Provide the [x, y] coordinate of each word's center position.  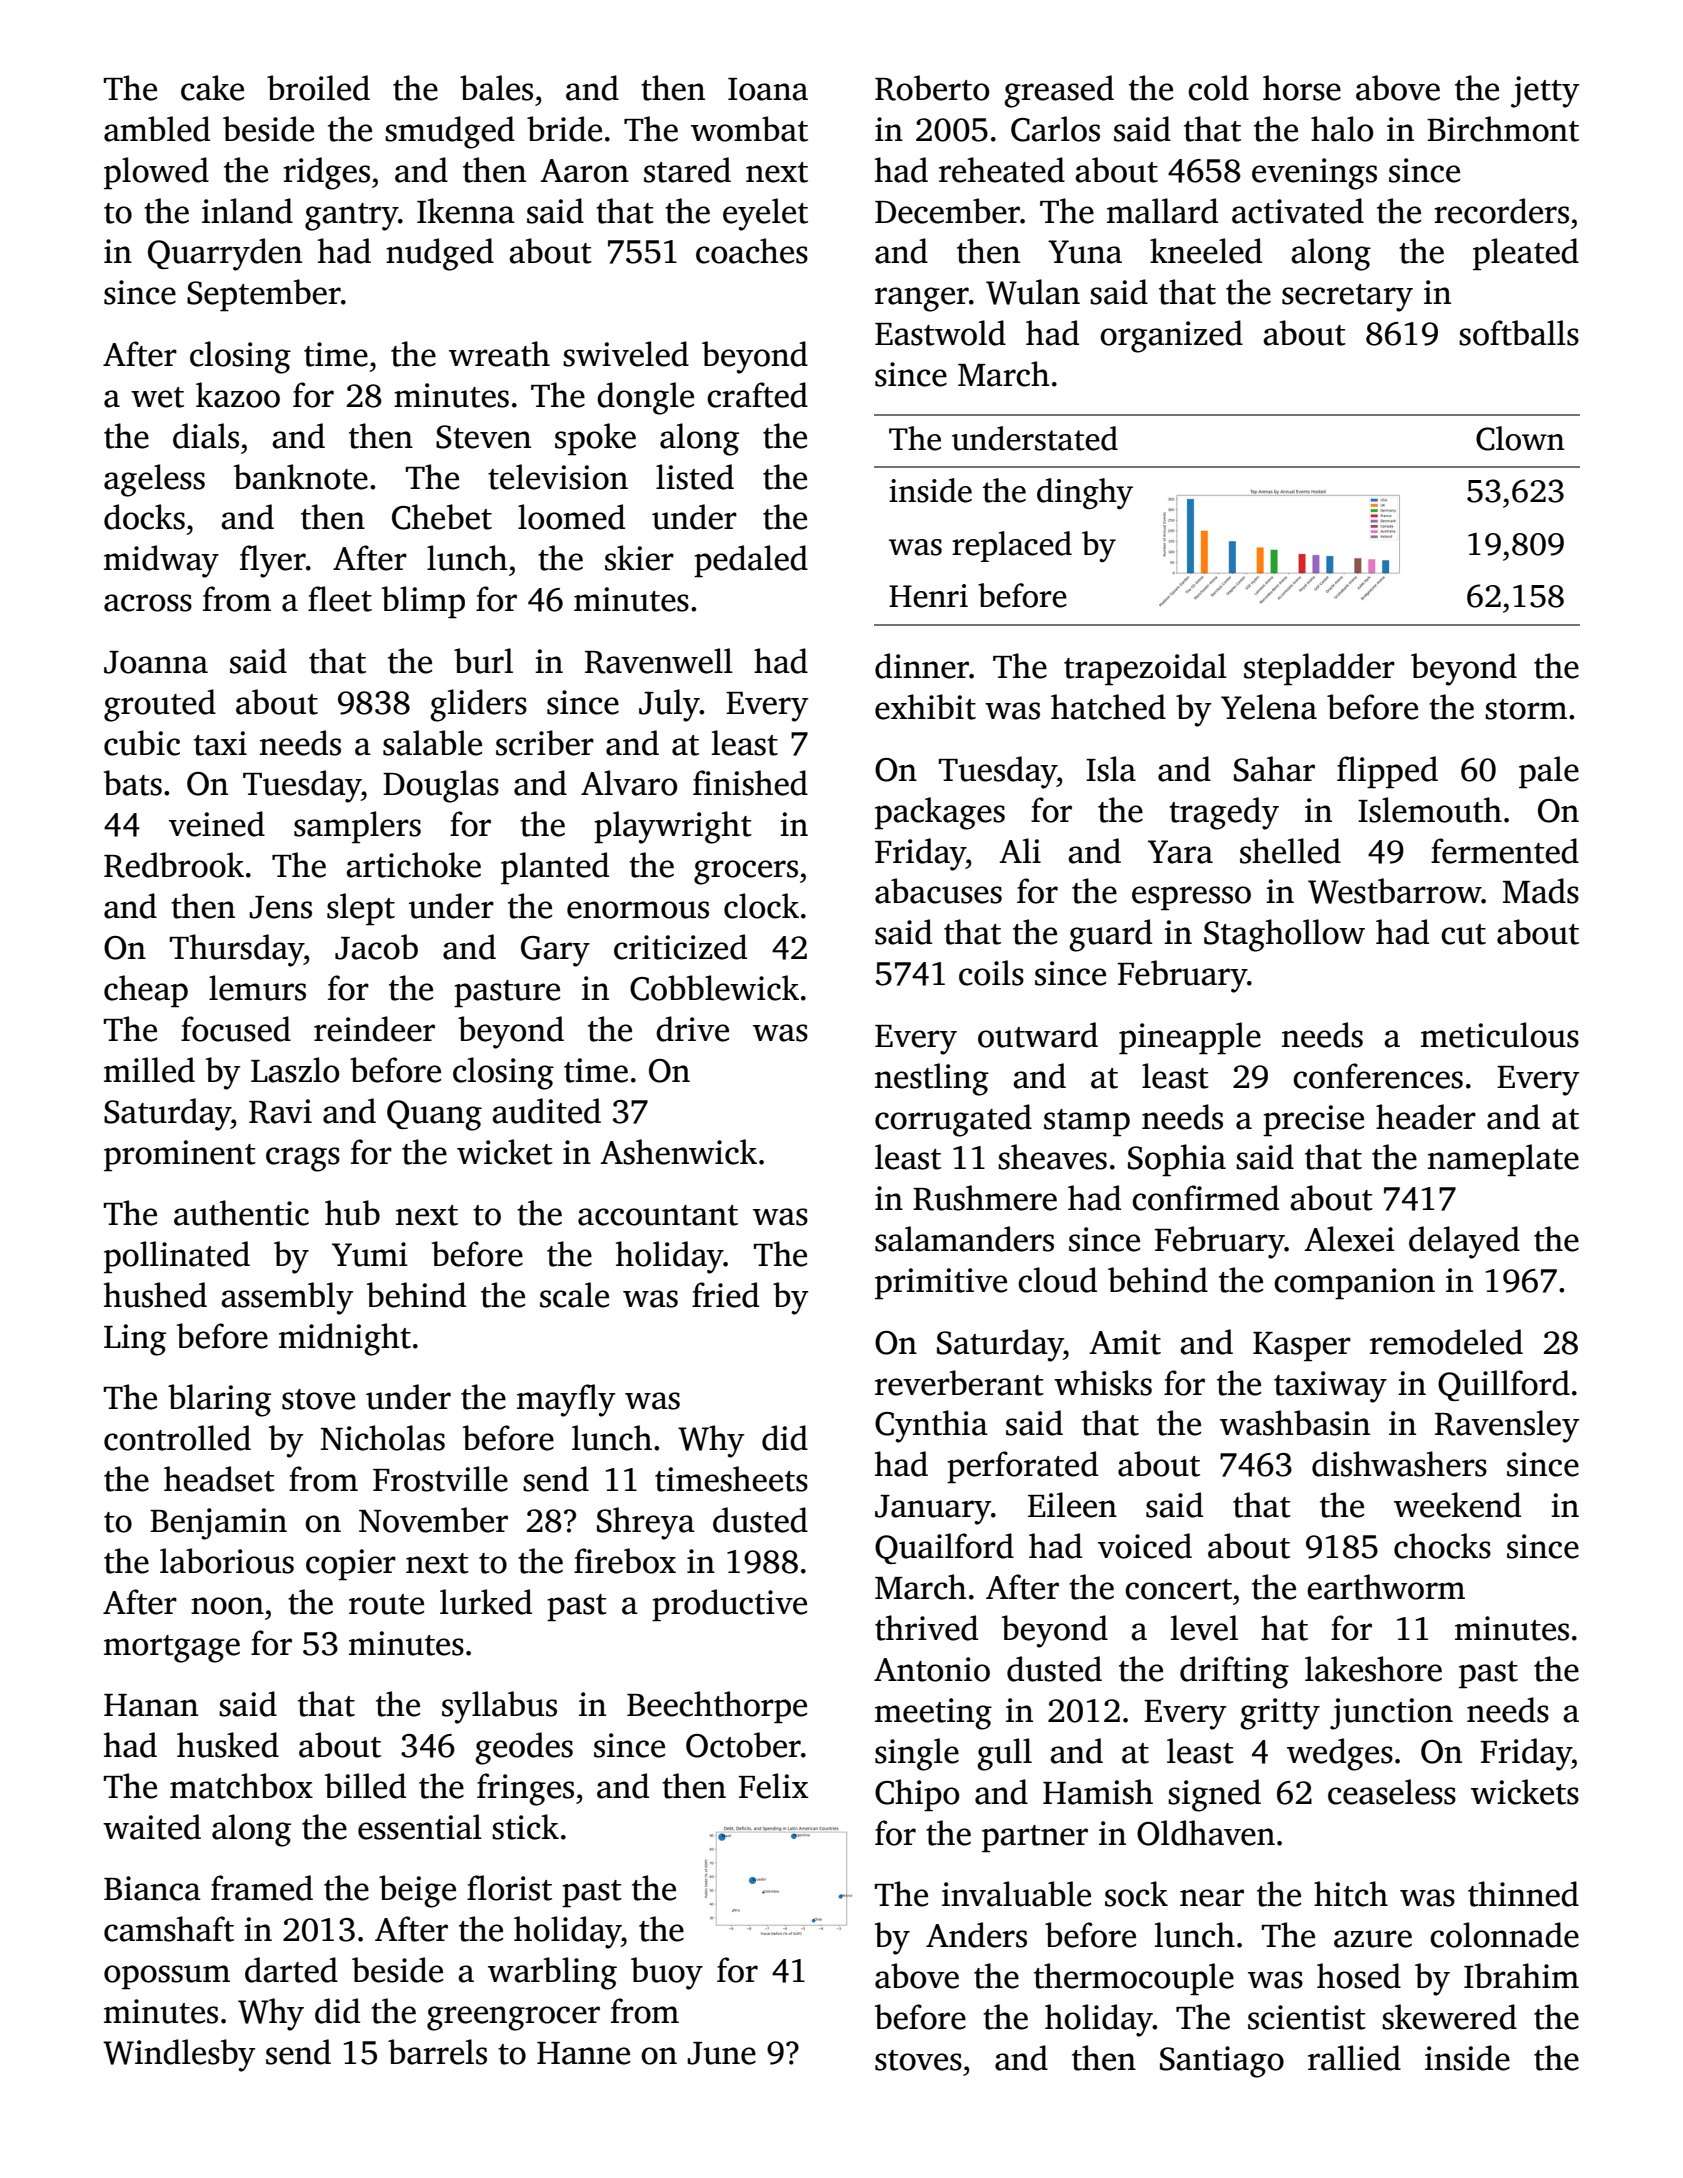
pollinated [177, 1257]
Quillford [1504, 1385]
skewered [1449, 2017]
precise [1313, 1121]
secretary [1347, 298]
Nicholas [382, 1438]
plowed [156, 173]
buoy [667, 1973]
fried [725, 1295]
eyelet [765, 214]
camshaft [169, 1929]
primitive [941, 1284]
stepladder [1319, 669]
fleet [340, 599]
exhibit [925, 707]
